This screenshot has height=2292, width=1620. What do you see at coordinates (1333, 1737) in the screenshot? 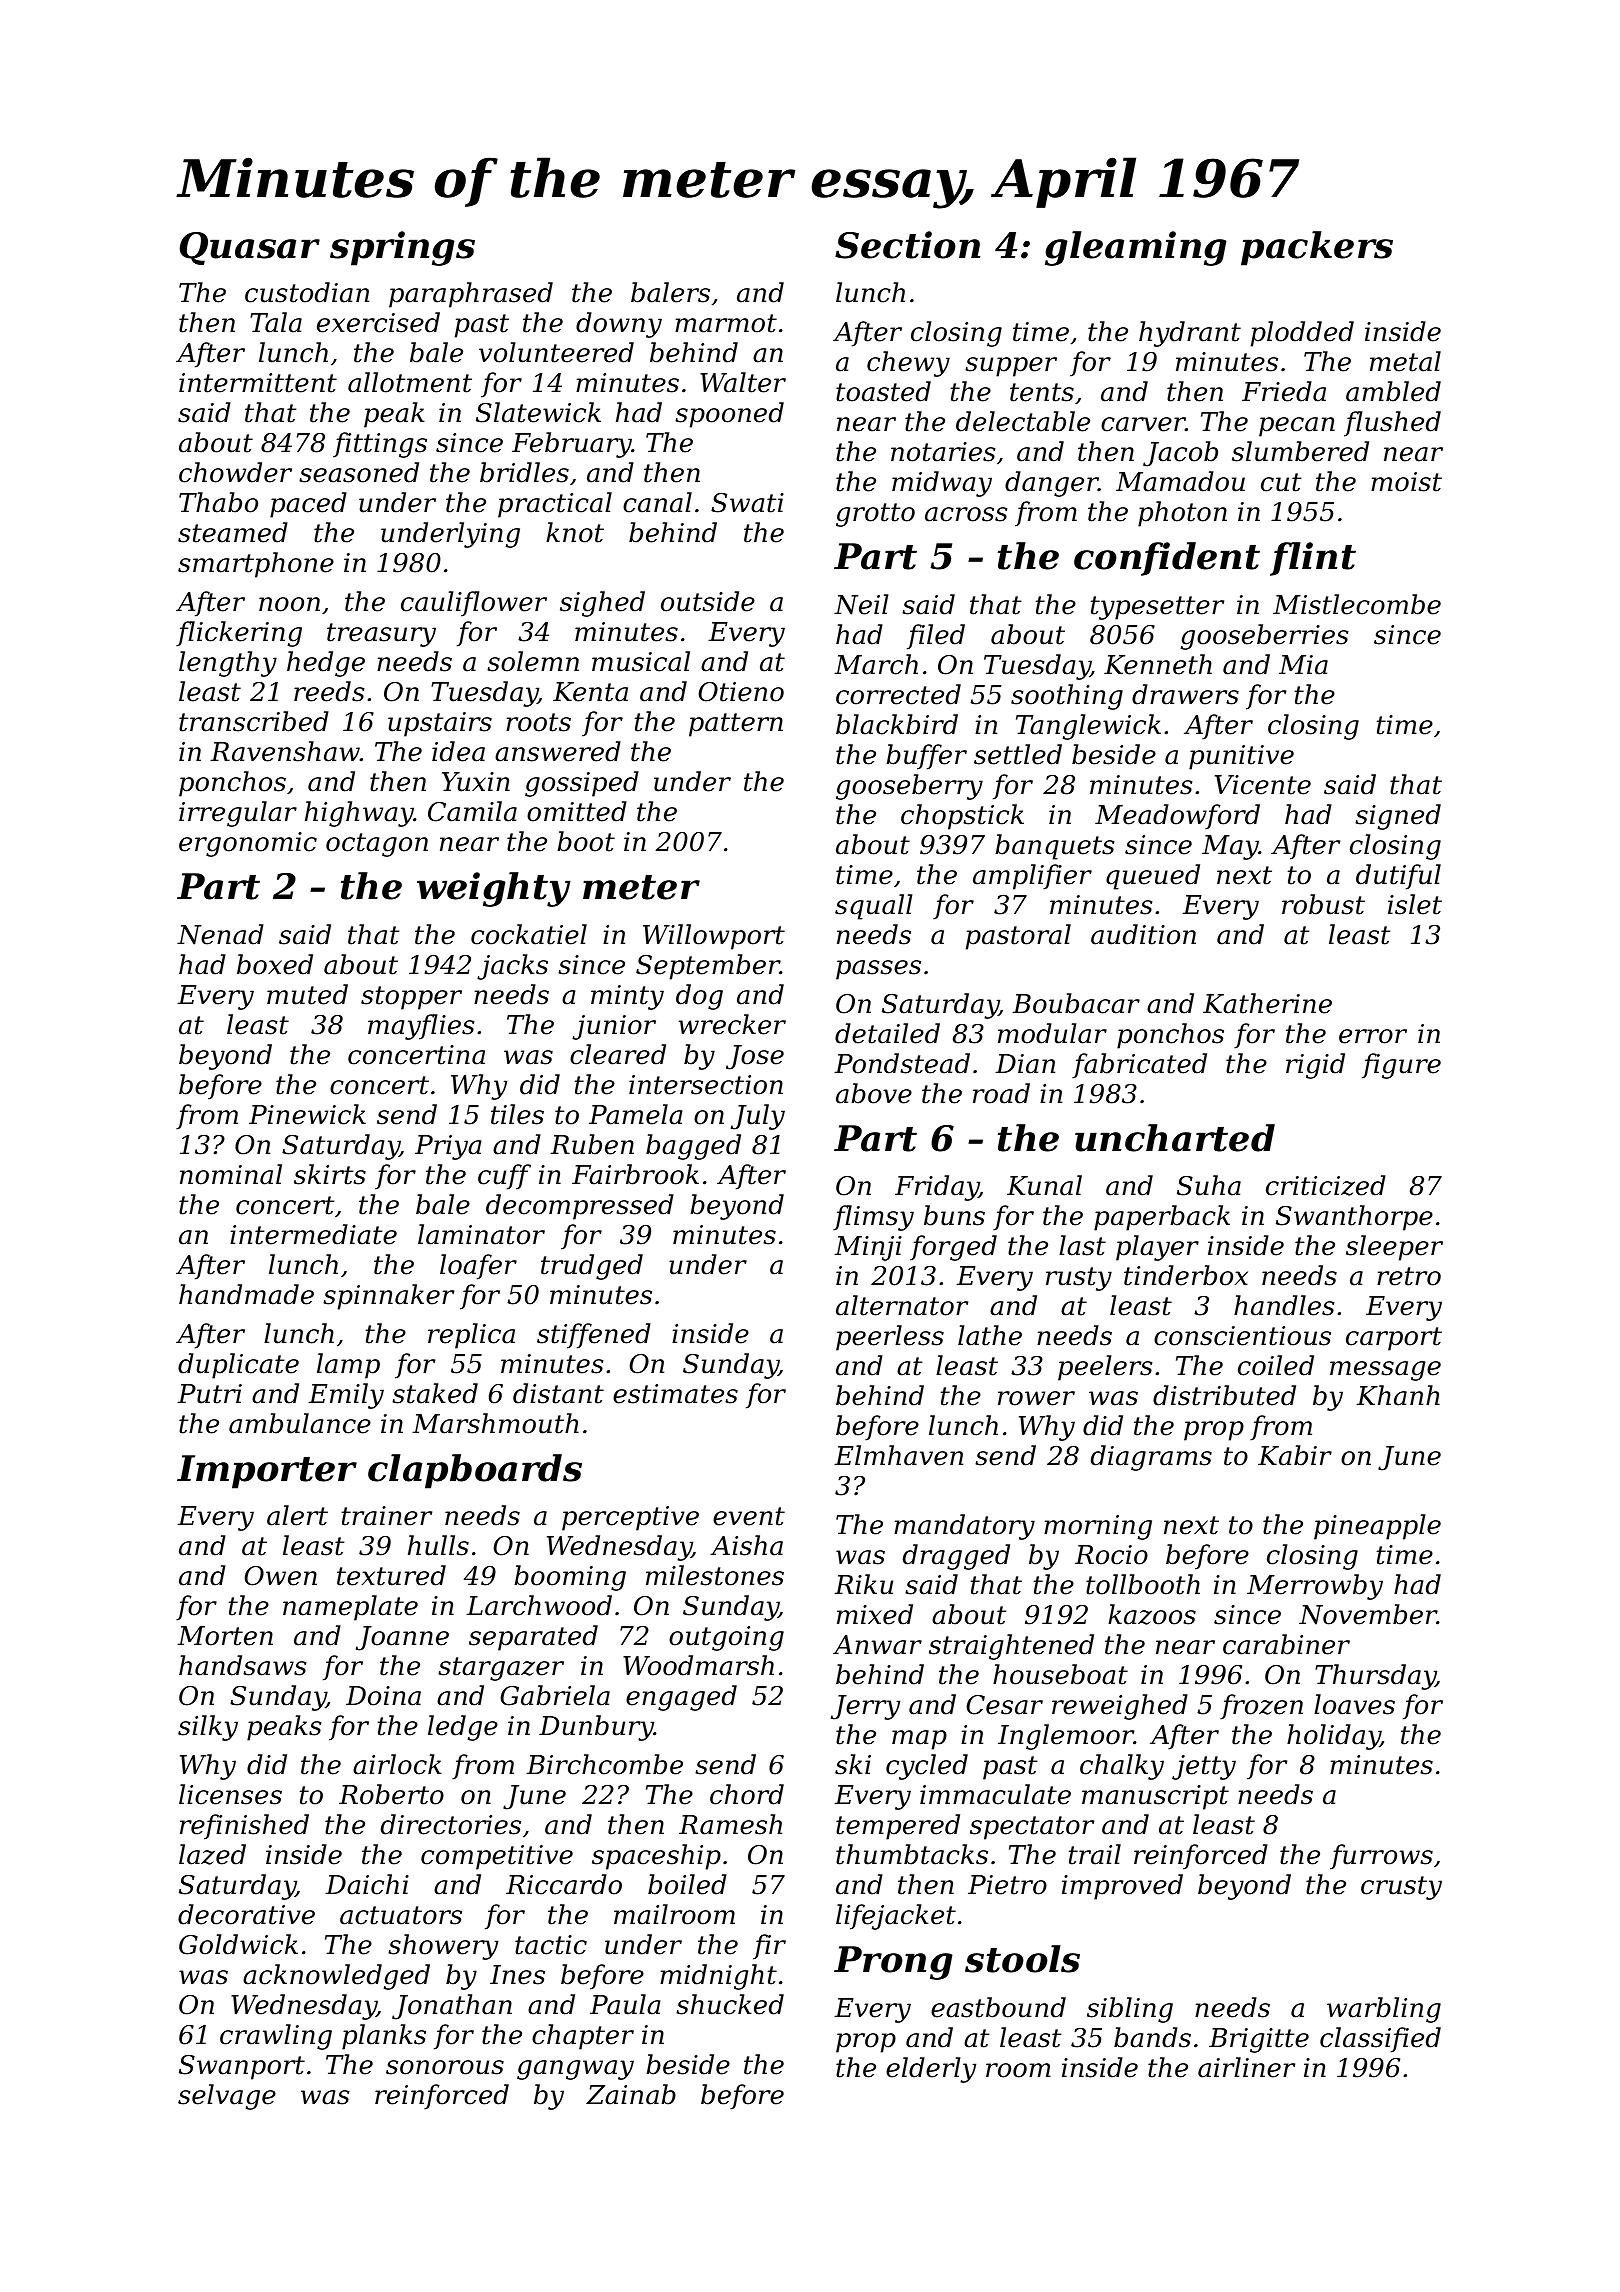
I see `holiday` at bounding box center [1333, 1737].
